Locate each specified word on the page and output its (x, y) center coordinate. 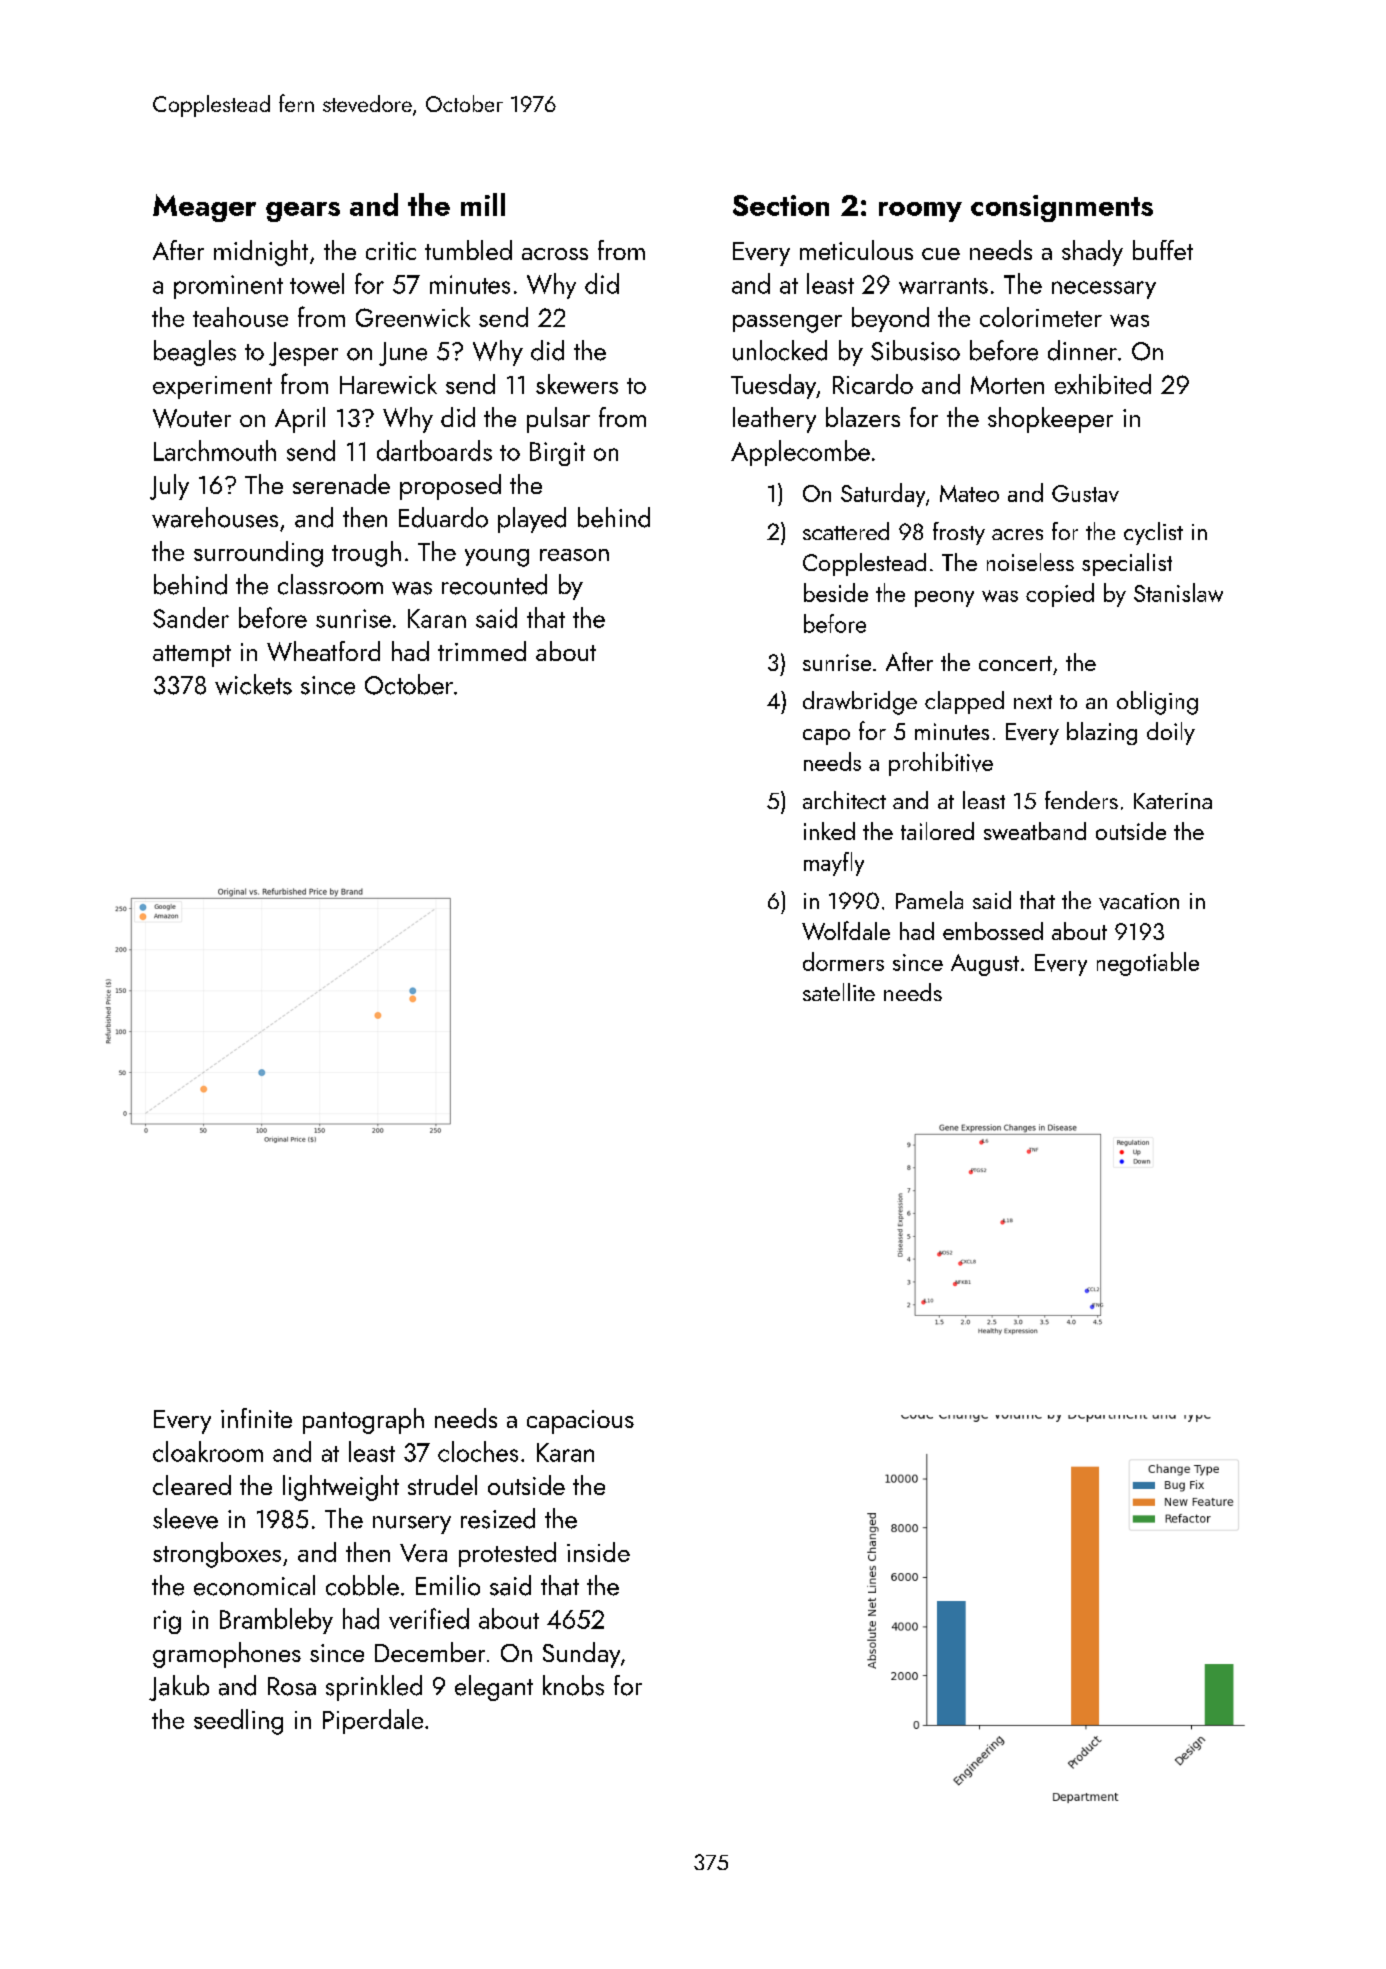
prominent (228, 287)
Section (781, 205)
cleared (192, 1485)
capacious (580, 1422)
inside (598, 1552)
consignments (1062, 208)
